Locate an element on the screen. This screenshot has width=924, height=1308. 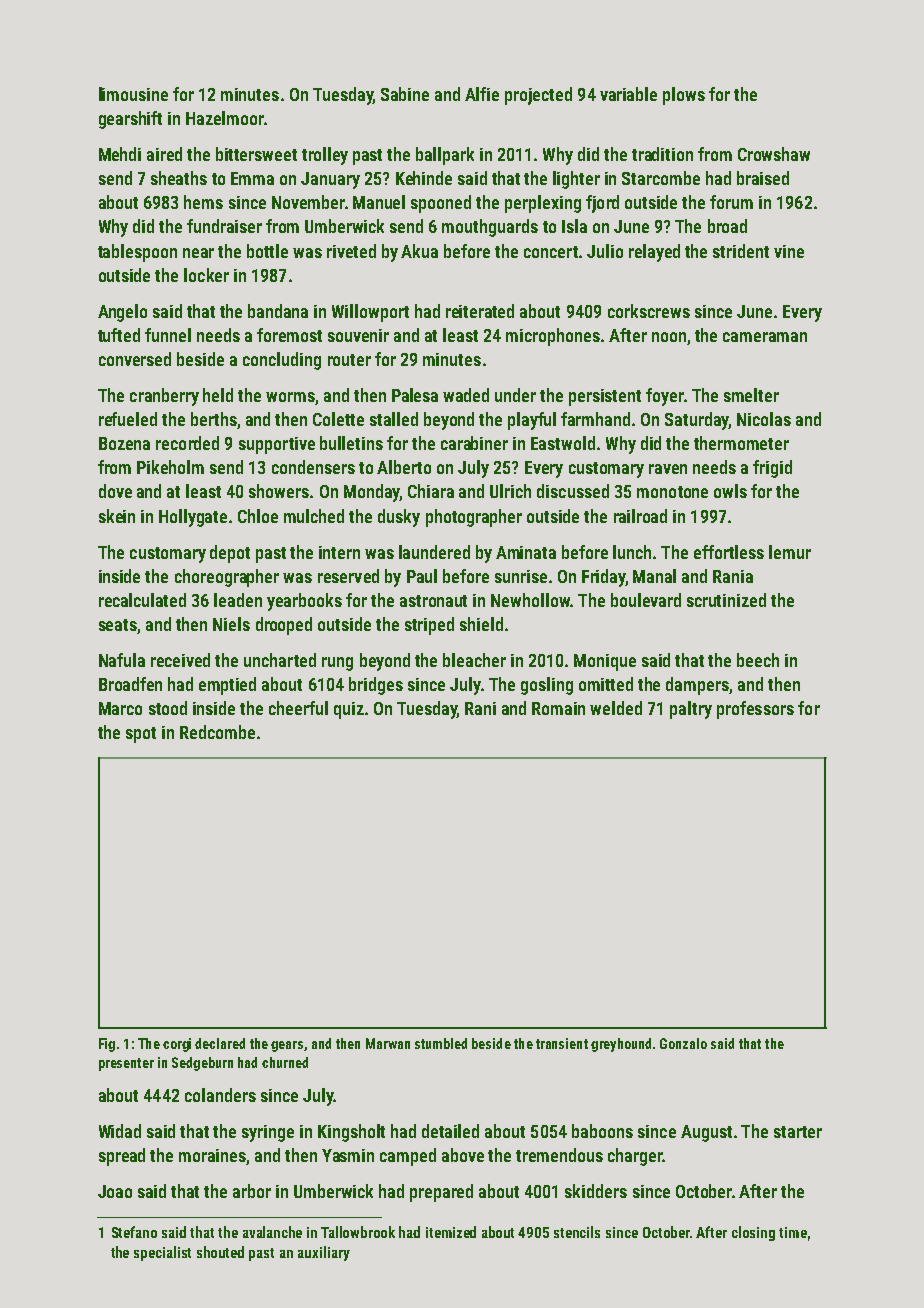
limousine is located at coordinates (133, 94).
